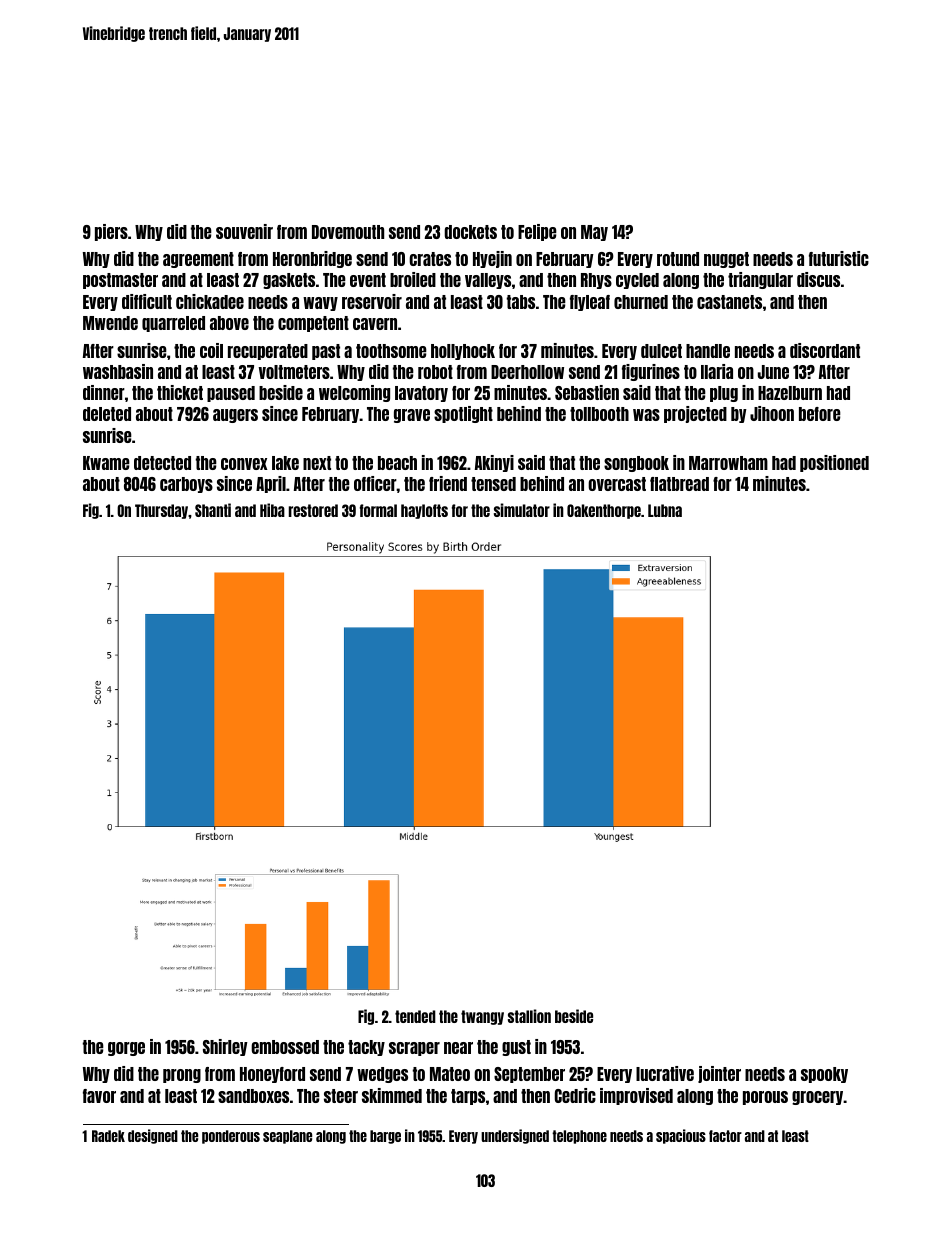 This screenshot has height=1233, width=952. What do you see at coordinates (470, 232) in the screenshot?
I see `dockets` at bounding box center [470, 232].
